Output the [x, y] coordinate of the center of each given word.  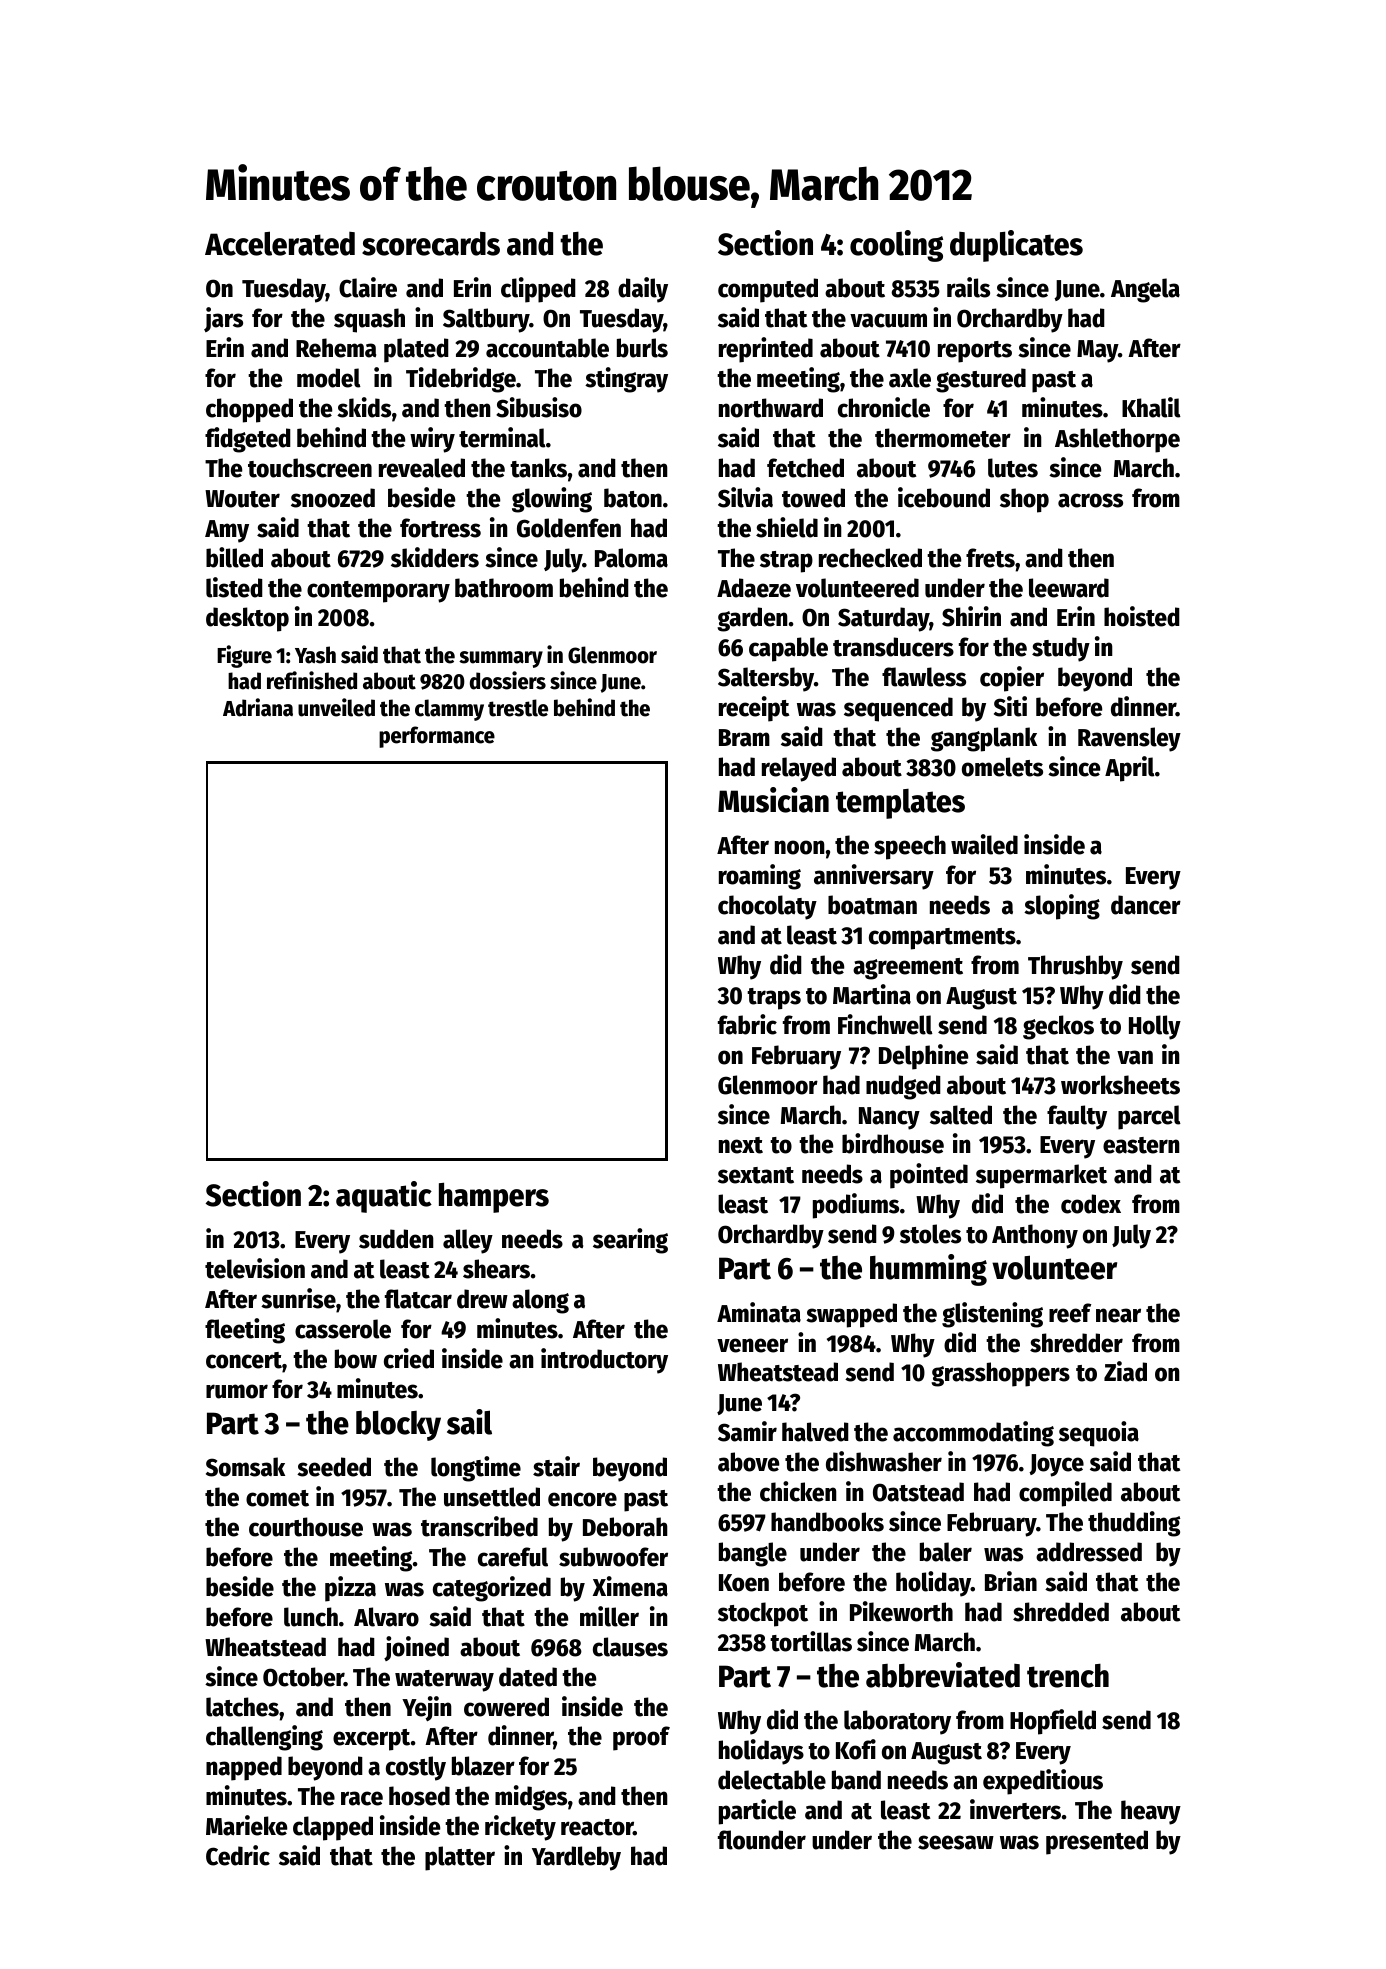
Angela [1145, 290]
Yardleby [576, 1858]
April [1130, 769]
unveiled [336, 707]
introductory [604, 1361]
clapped [333, 1828]
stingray [626, 380]
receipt [754, 709]
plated [416, 350]
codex [1091, 1204]
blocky [398, 1426]
